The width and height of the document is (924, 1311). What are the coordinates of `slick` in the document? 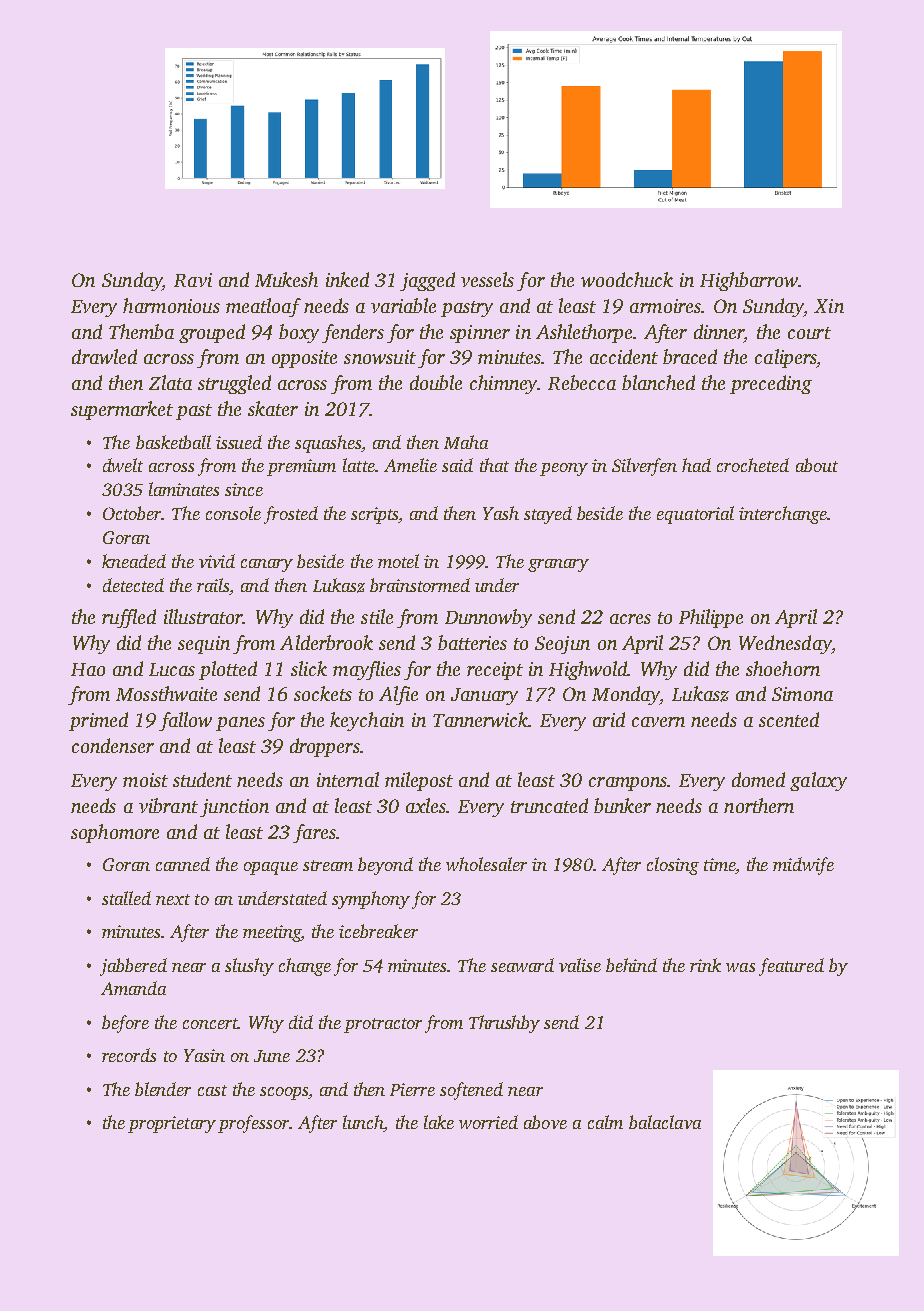 It's located at (309, 668).
